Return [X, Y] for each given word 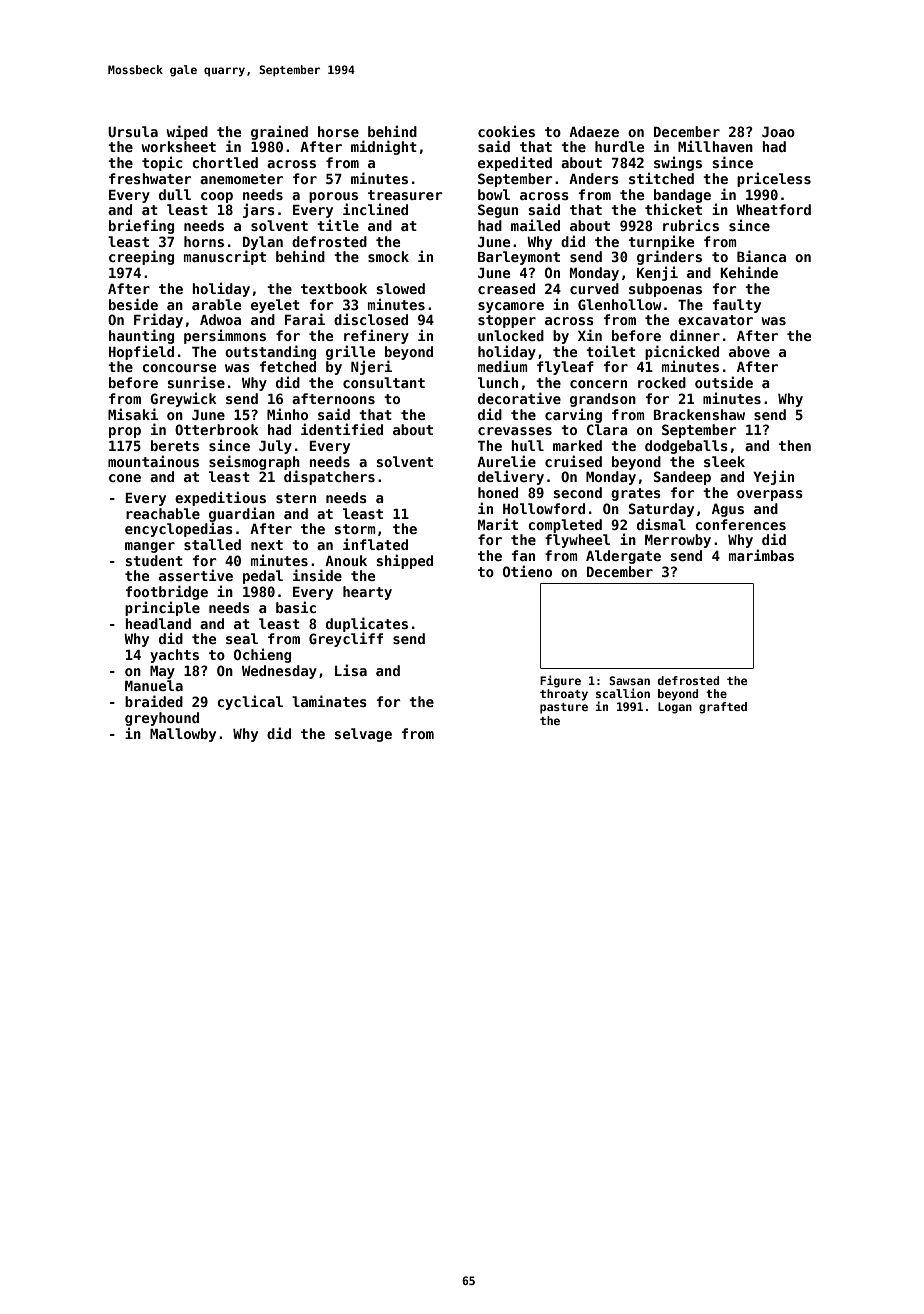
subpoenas [665, 290]
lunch [498, 382]
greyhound [162, 719]
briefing [141, 226]
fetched [288, 366]
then [795, 445]
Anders [594, 178]
